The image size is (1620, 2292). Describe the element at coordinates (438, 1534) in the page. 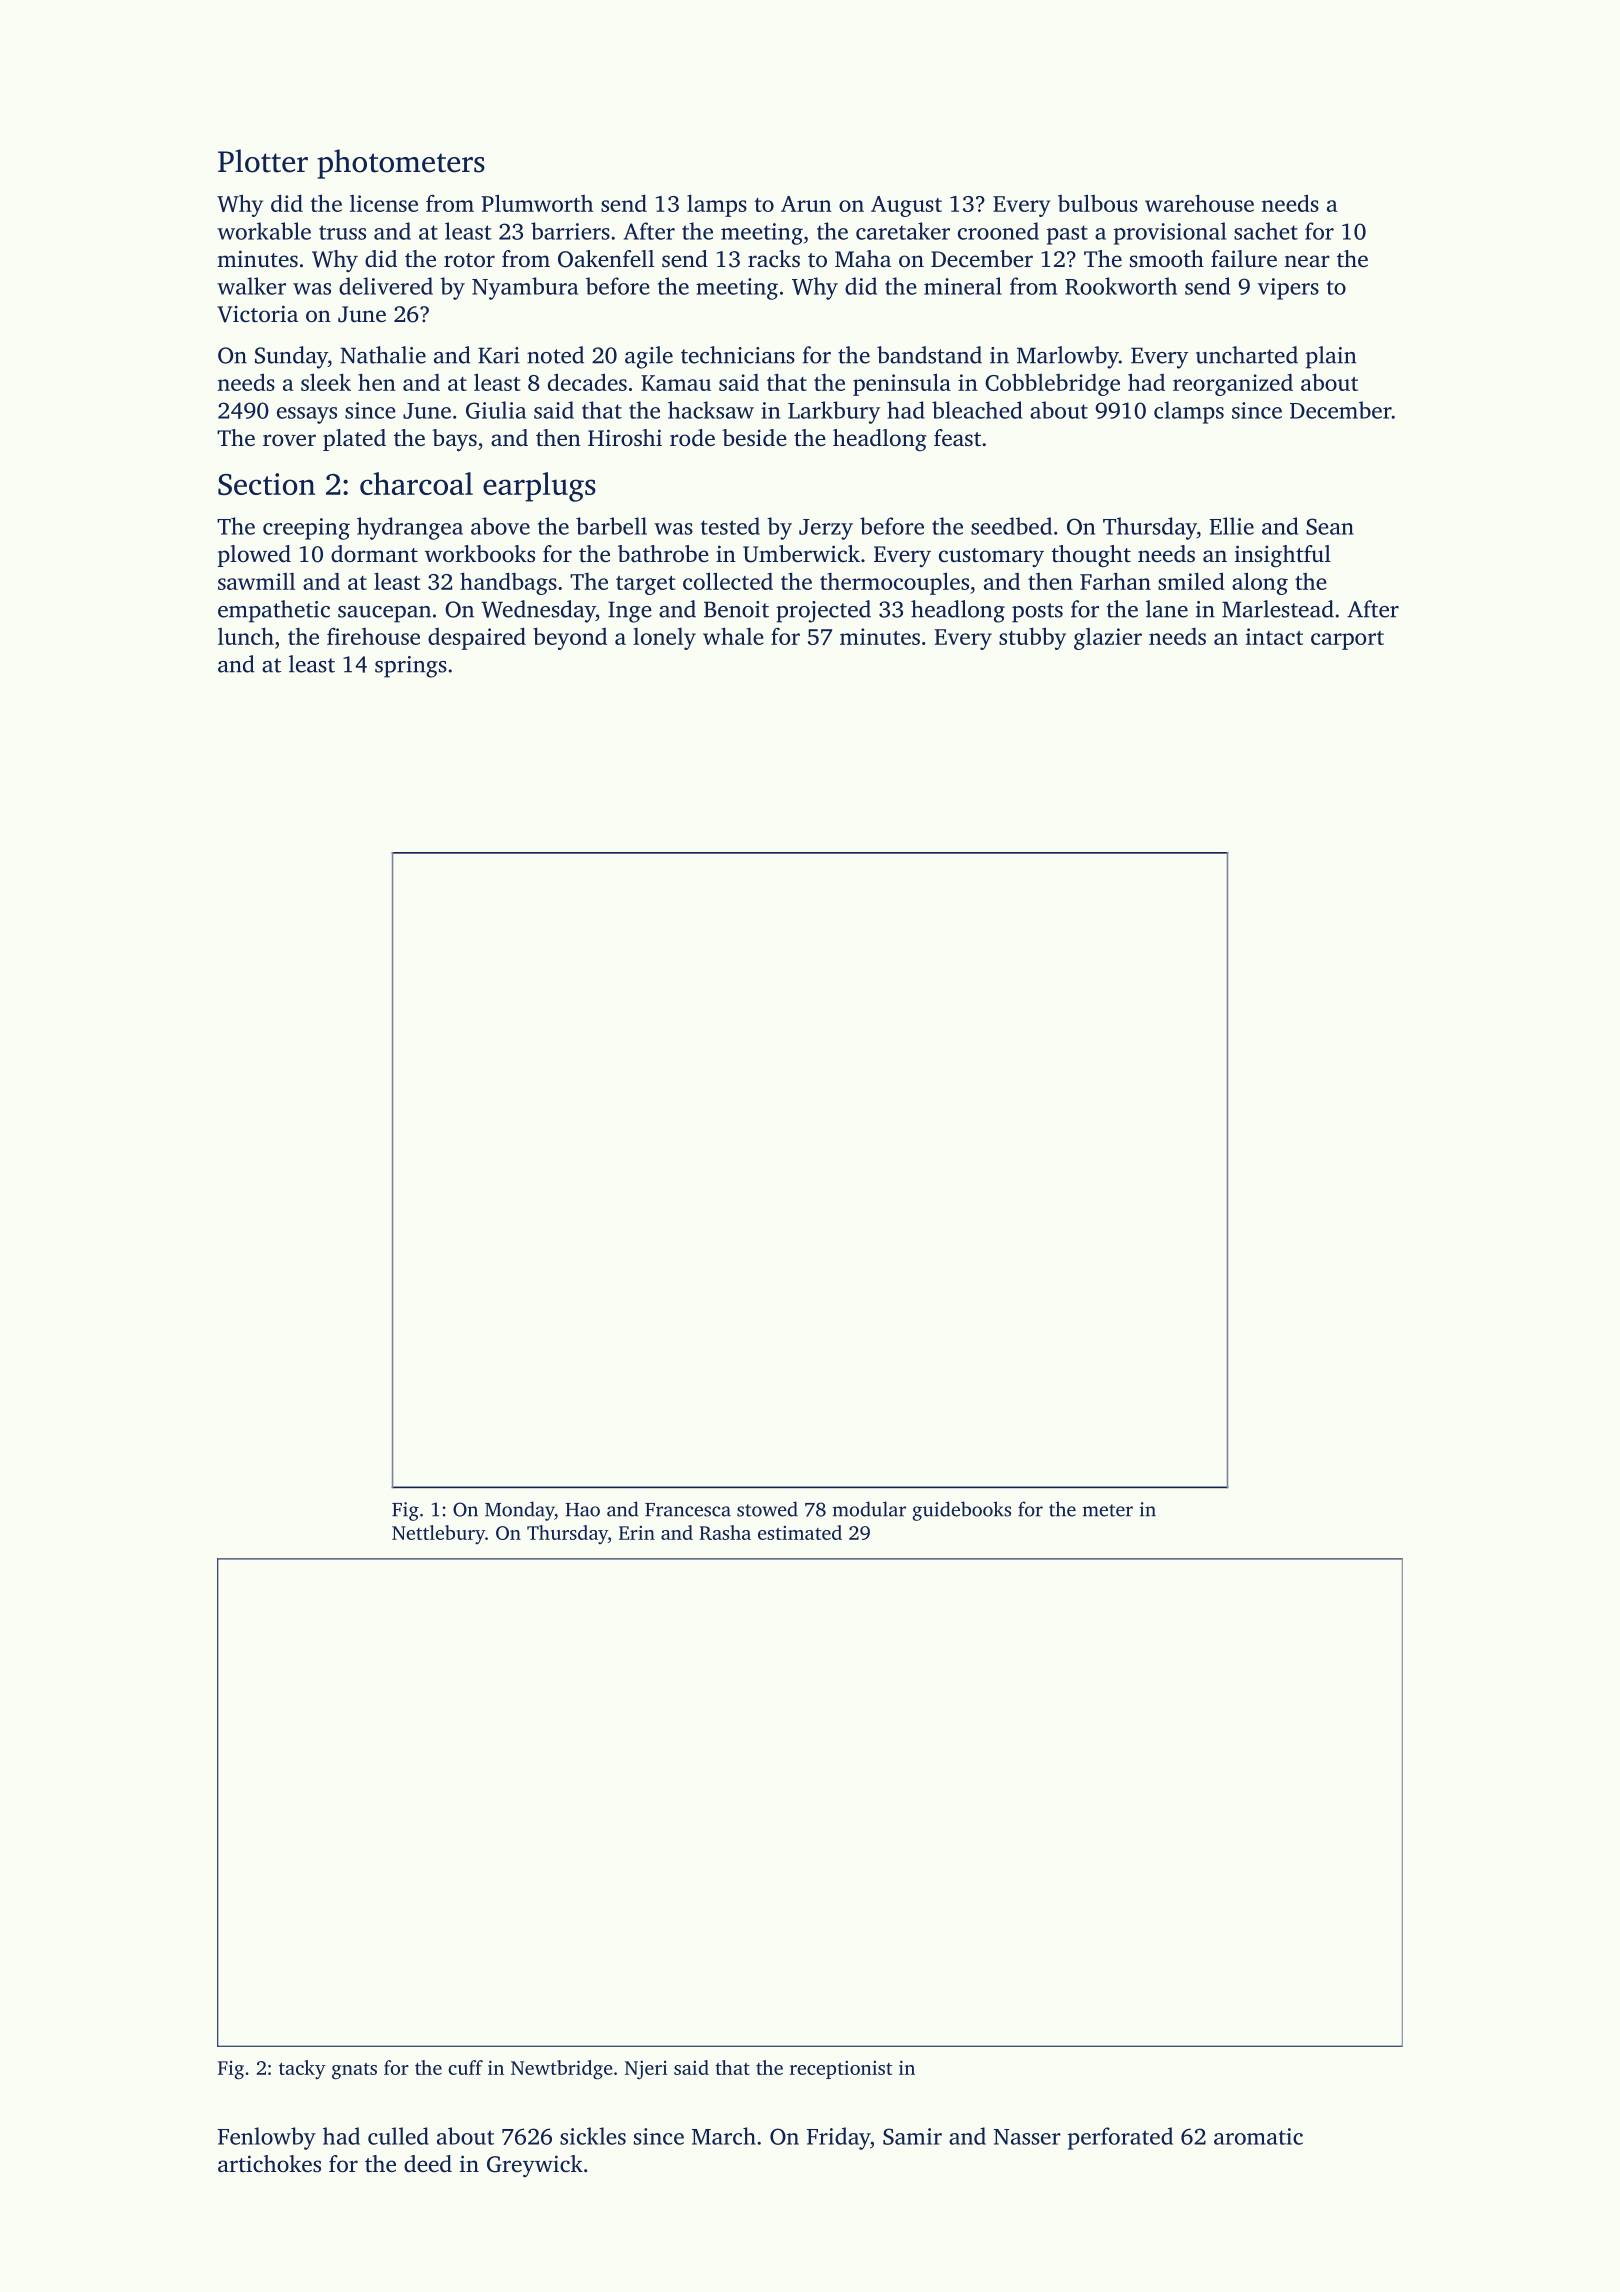

I see `Nettlebury` at that location.
